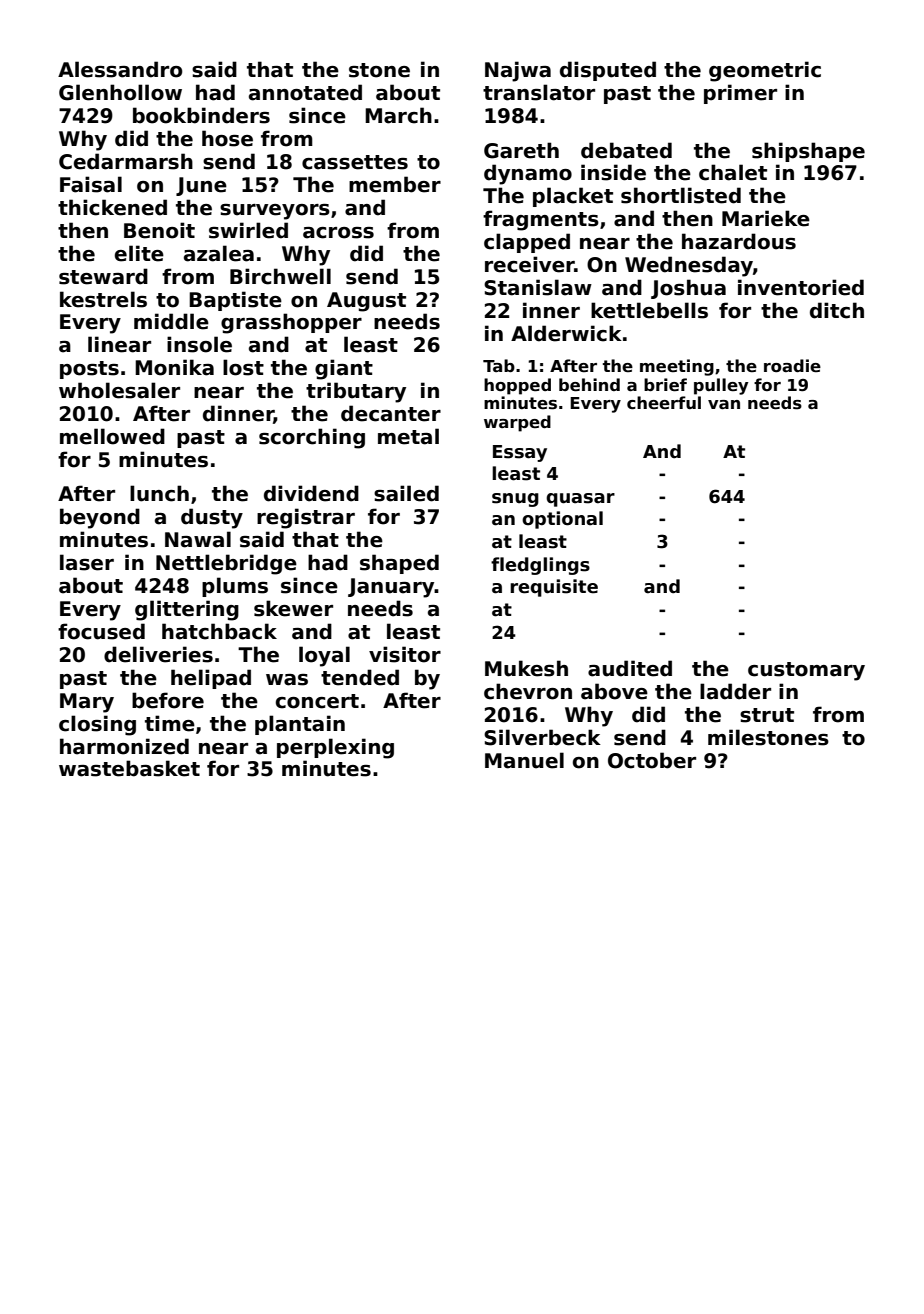 This page has height=1314, width=924. What do you see at coordinates (112, 436) in the page?
I see `mellowed` at bounding box center [112, 436].
